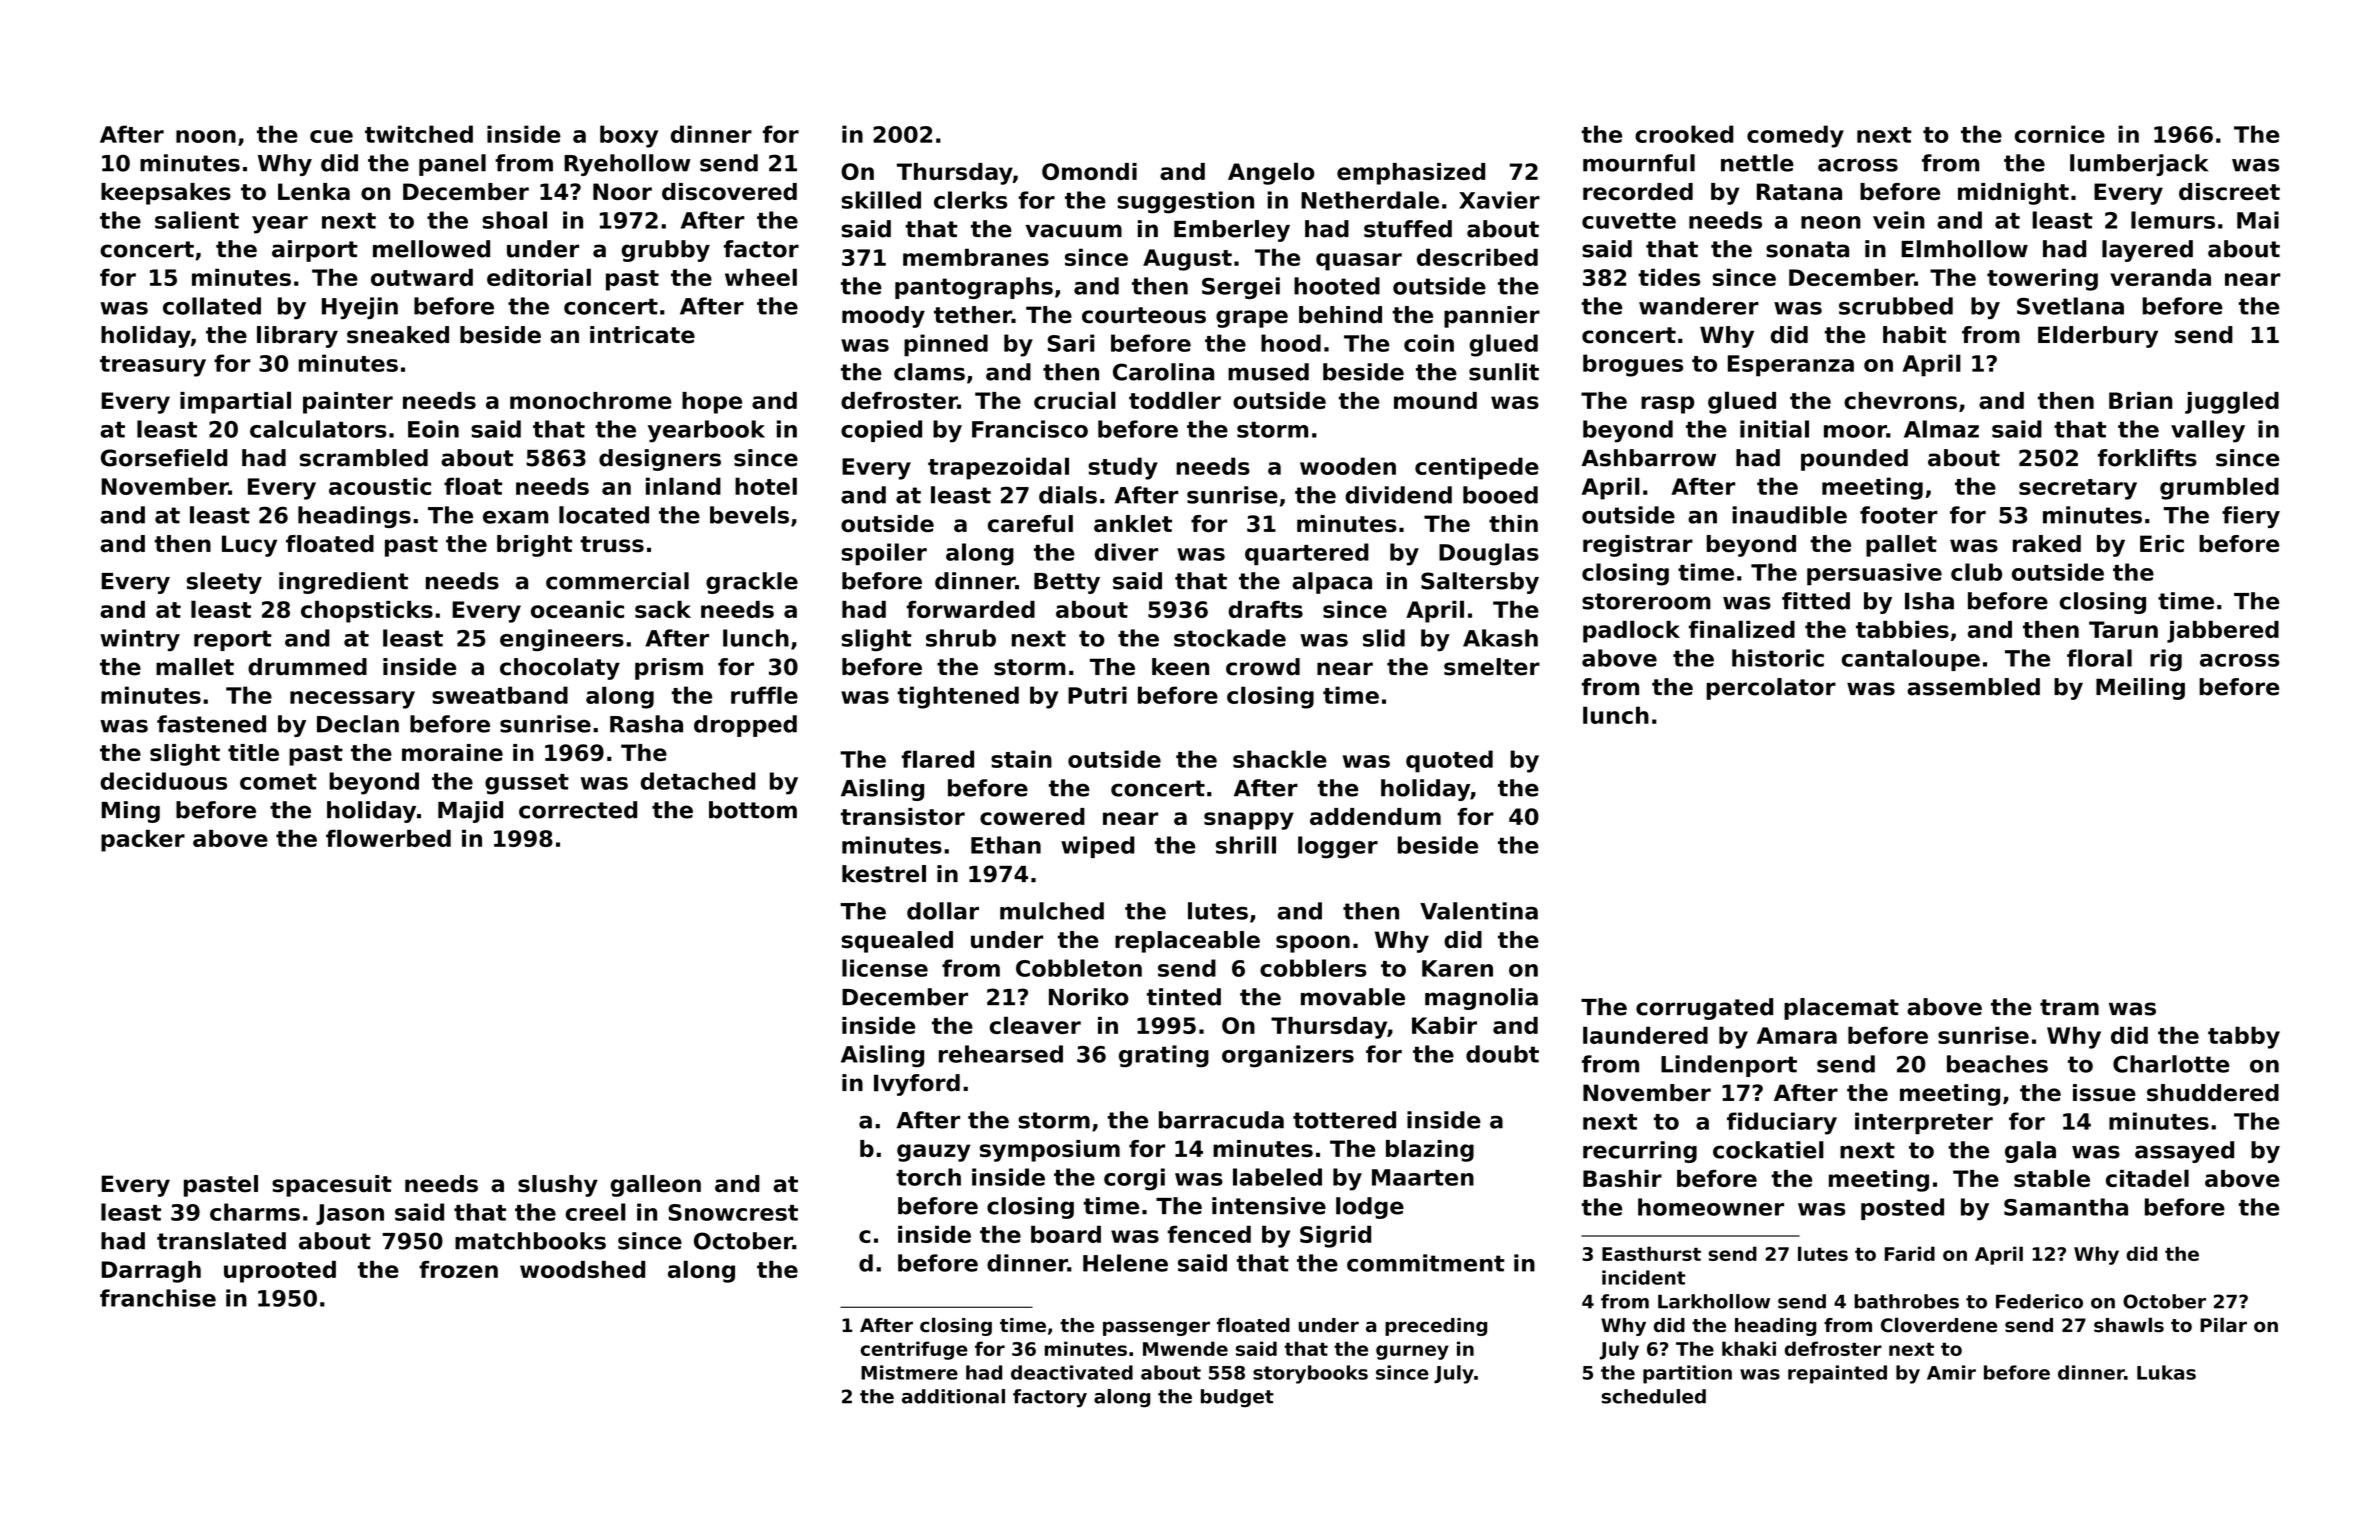 The width and height of the page is (2380, 1540). What do you see at coordinates (1348, 466) in the page?
I see `wooden` at bounding box center [1348, 466].
